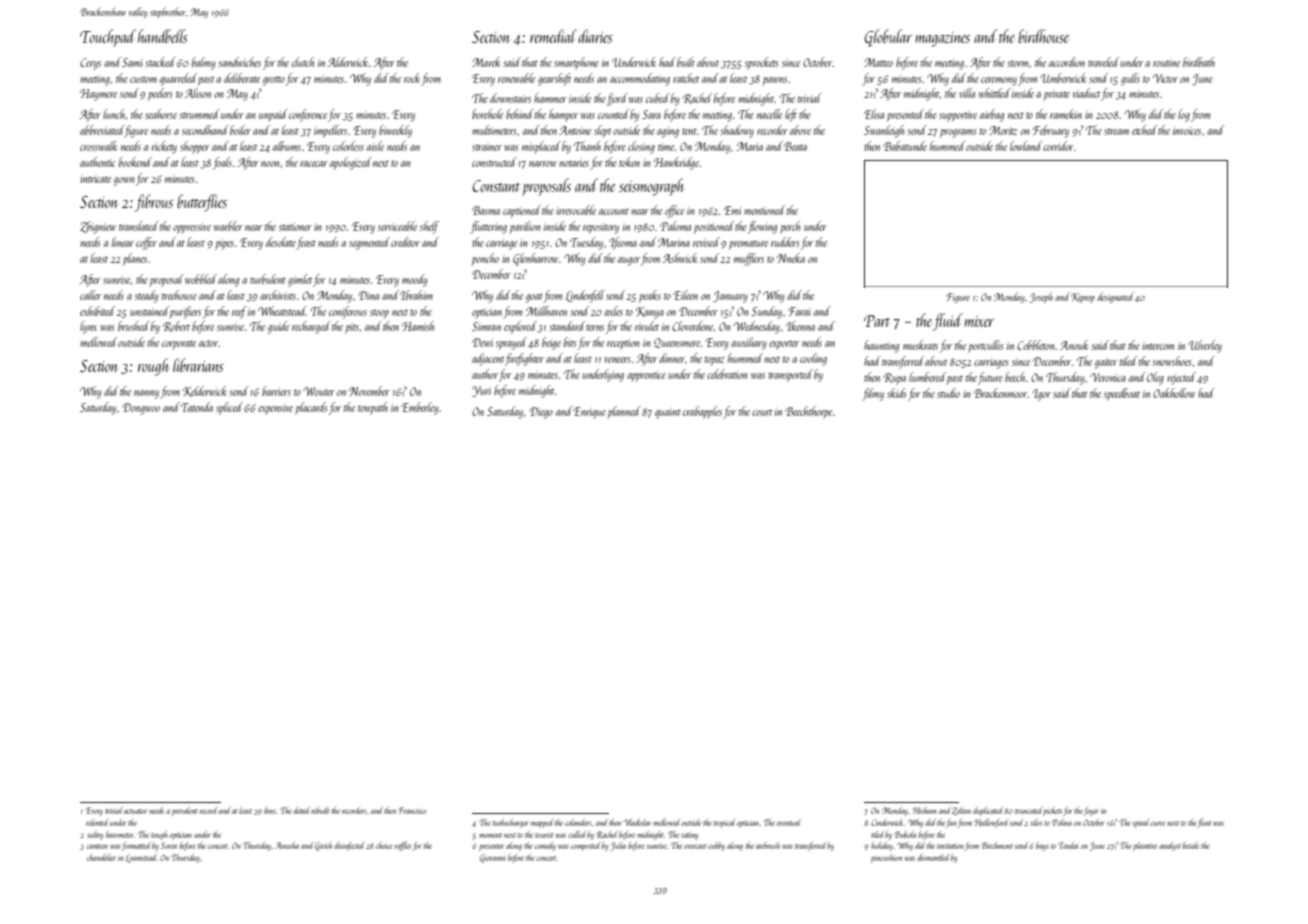  What do you see at coordinates (1001, 393) in the screenshot?
I see `Brackenmoor` at bounding box center [1001, 393].
